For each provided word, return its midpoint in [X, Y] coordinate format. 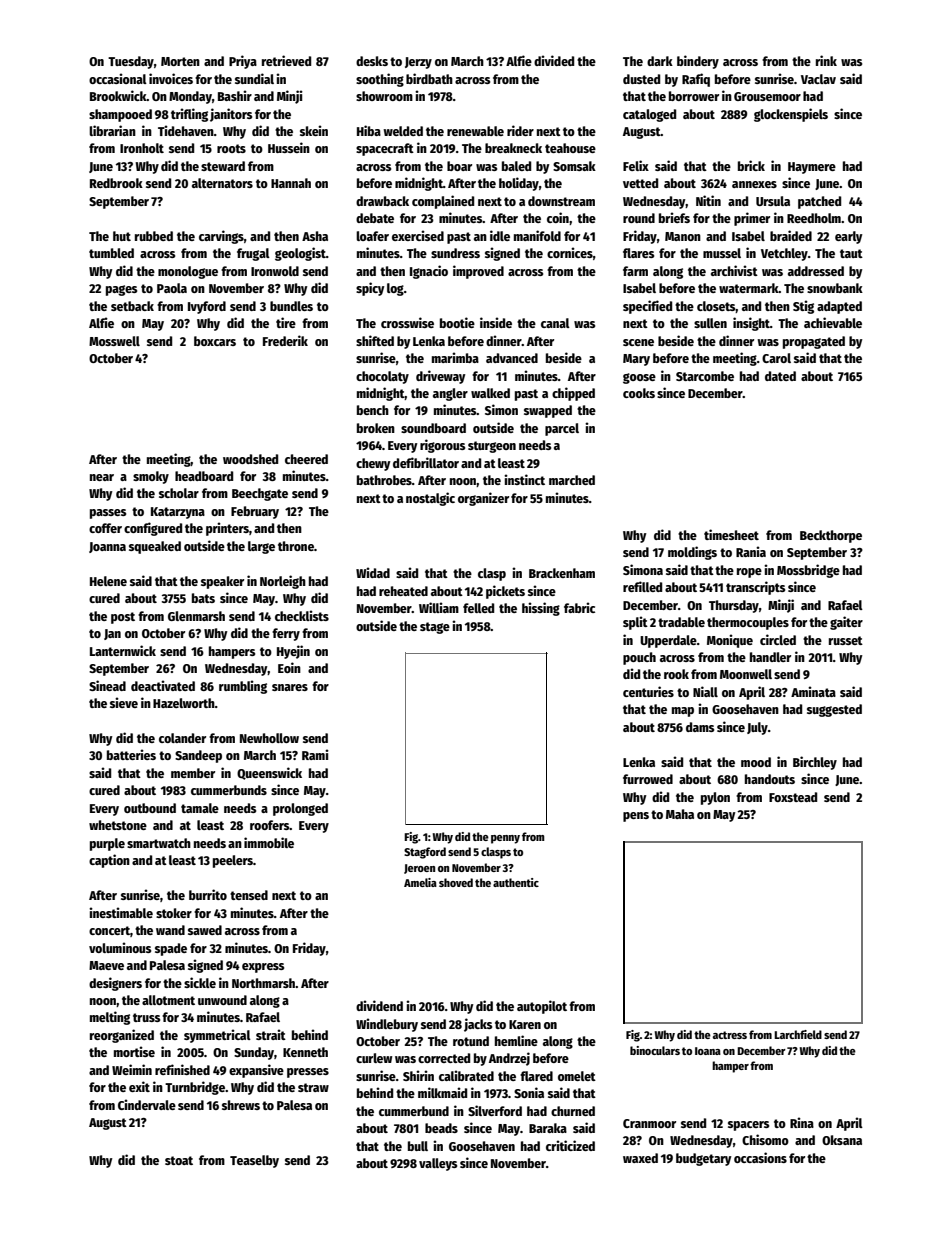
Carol [776, 358]
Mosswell [114, 341]
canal [555, 323]
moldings [692, 553]
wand [170, 930]
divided [554, 60]
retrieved [286, 60]
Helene [108, 581]
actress [730, 1035]
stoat [179, 1160]
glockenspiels [791, 115]
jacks [478, 1025]
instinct [524, 479]
